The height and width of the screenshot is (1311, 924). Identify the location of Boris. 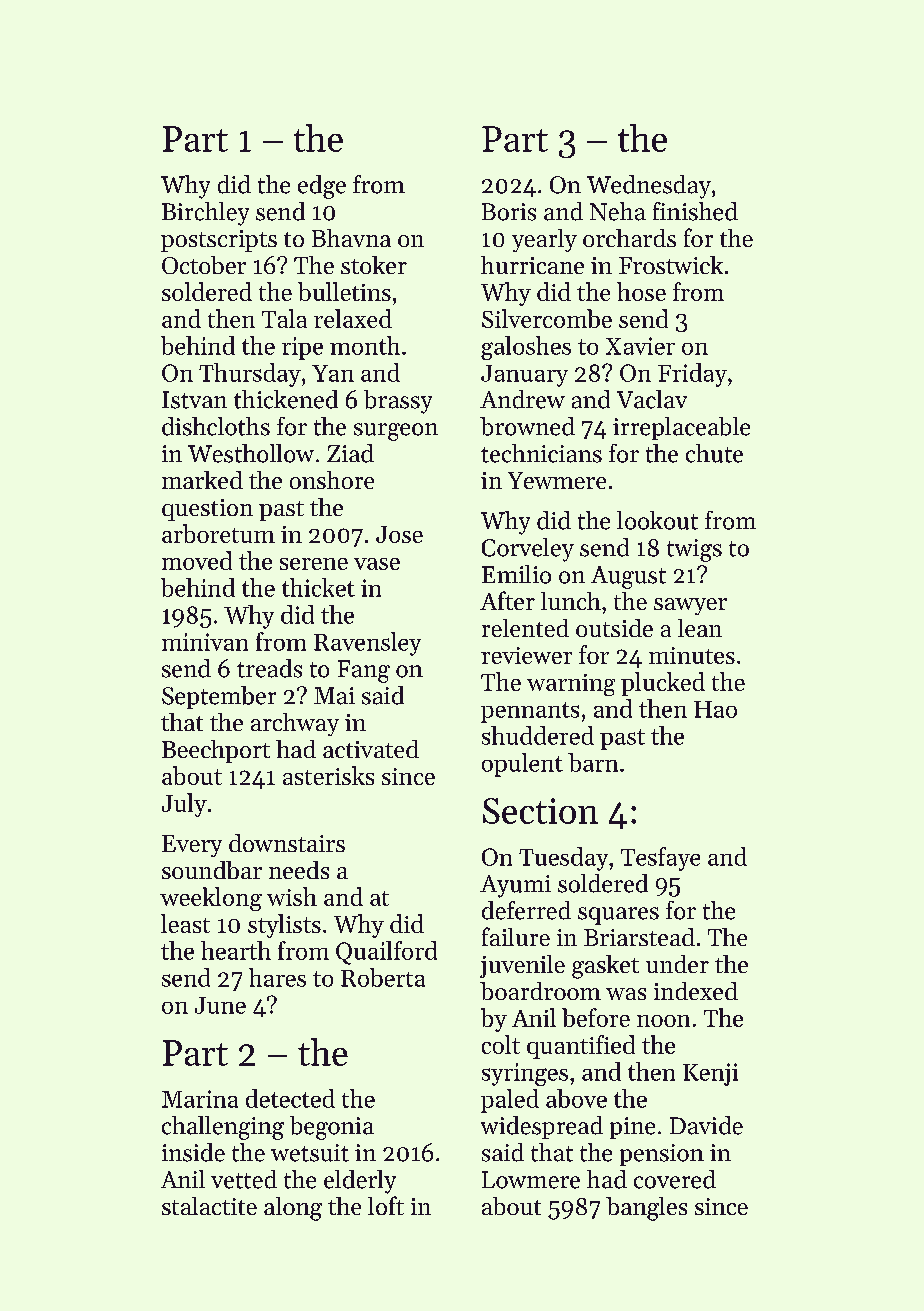
(509, 212).
